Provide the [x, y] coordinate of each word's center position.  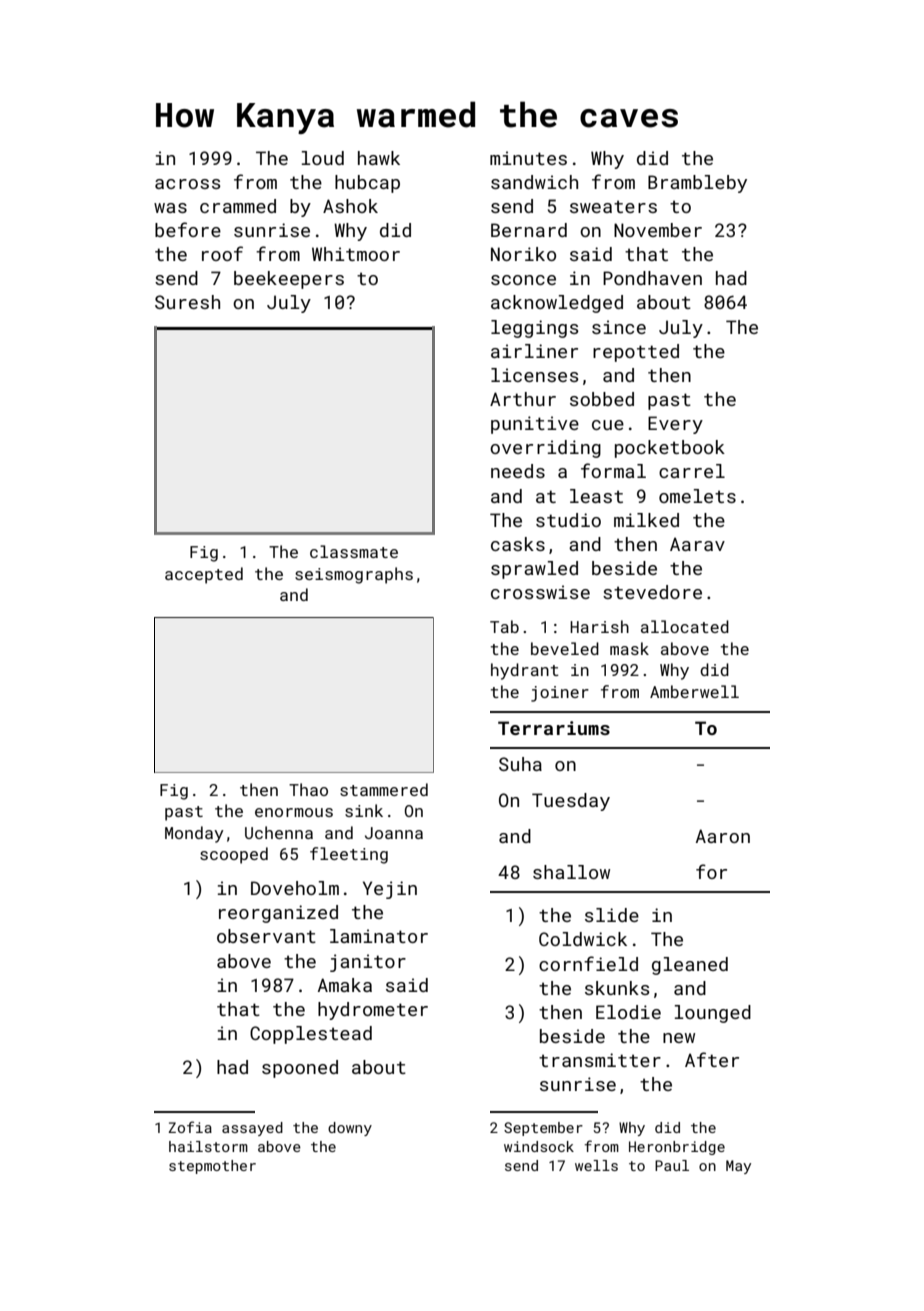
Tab [504, 626]
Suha [520, 764]
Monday [194, 834]
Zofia [190, 1127]
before [188, 229]
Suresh [187, 302]
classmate [354, 551]
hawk [379, 158]
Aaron [723, 836]
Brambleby [697, 184]
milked [646, 520]
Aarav [697, 544]
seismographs [354, 575]
